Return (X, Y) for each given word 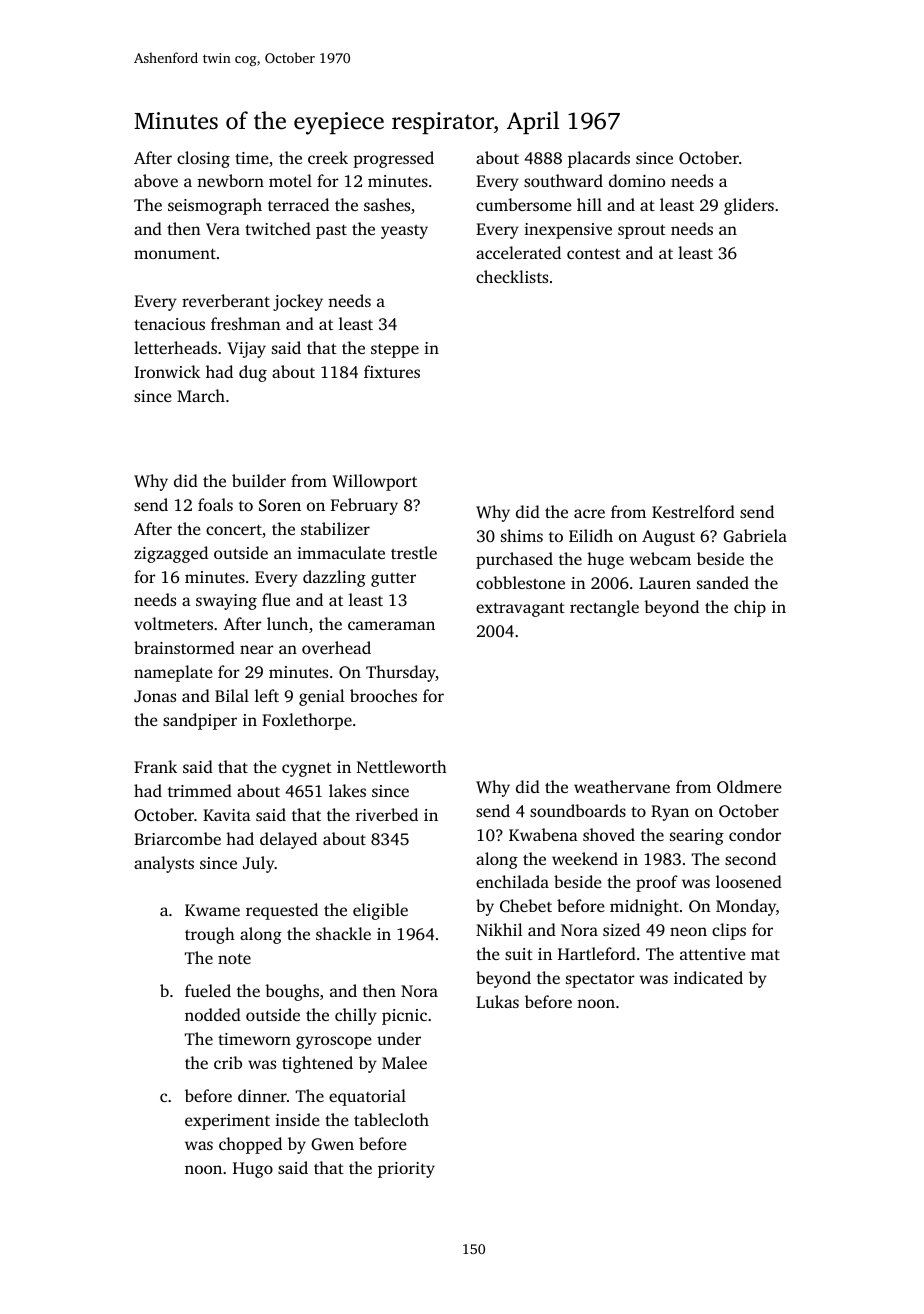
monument (175, 254)
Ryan (670, 813)
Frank (155, 766)
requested (282, 911)
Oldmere (749, 786)
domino (637, 180)
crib (228, 1062)
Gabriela (755, 536)
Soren (280, 505)
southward (563, 180)
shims (522, 535)
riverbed (387, 814)
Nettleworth (402, 766)
